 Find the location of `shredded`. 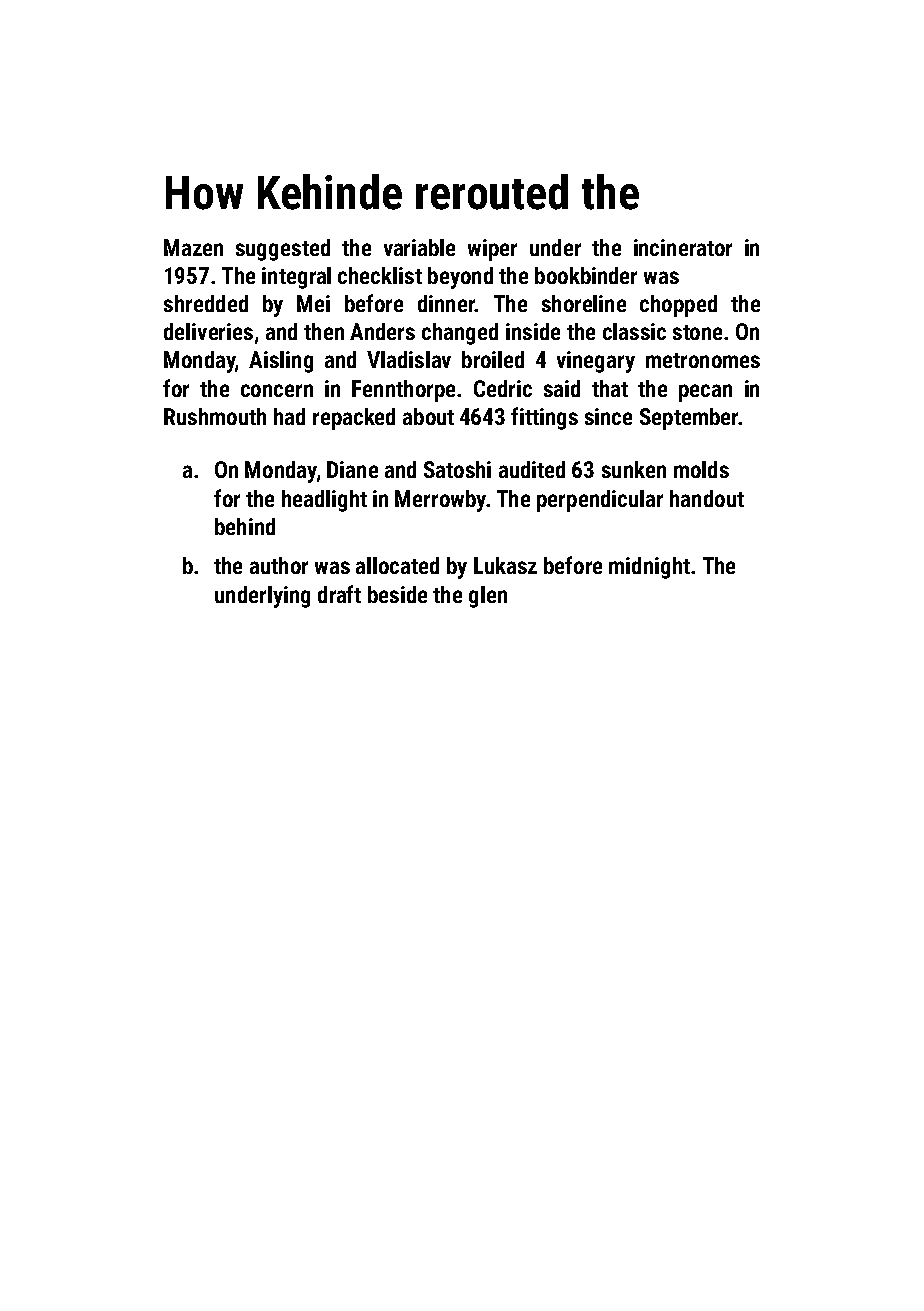

shredded is located at coordinates (206, 303).
